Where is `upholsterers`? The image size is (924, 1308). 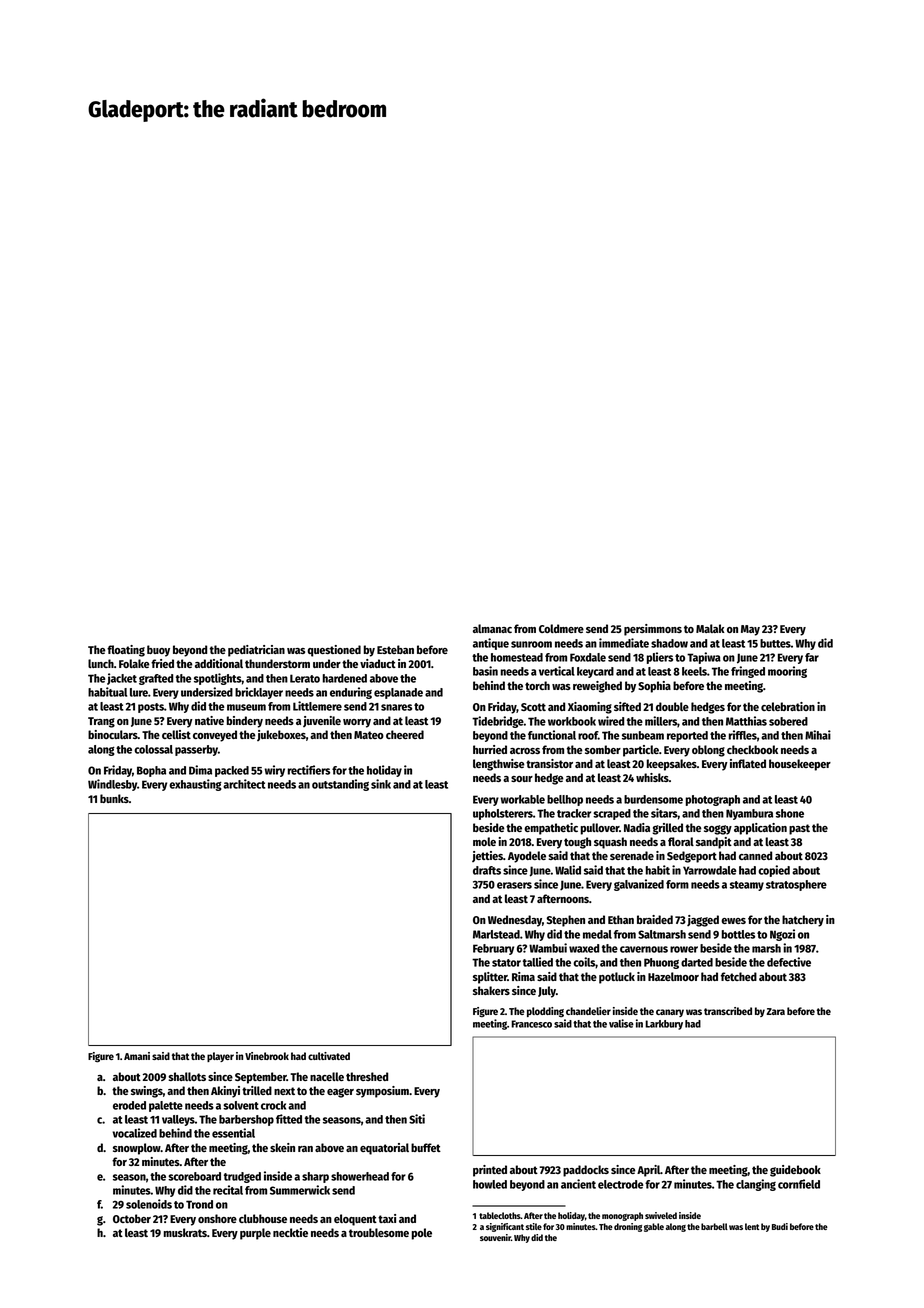 upholsterers is located at coordinates (503, 814).
